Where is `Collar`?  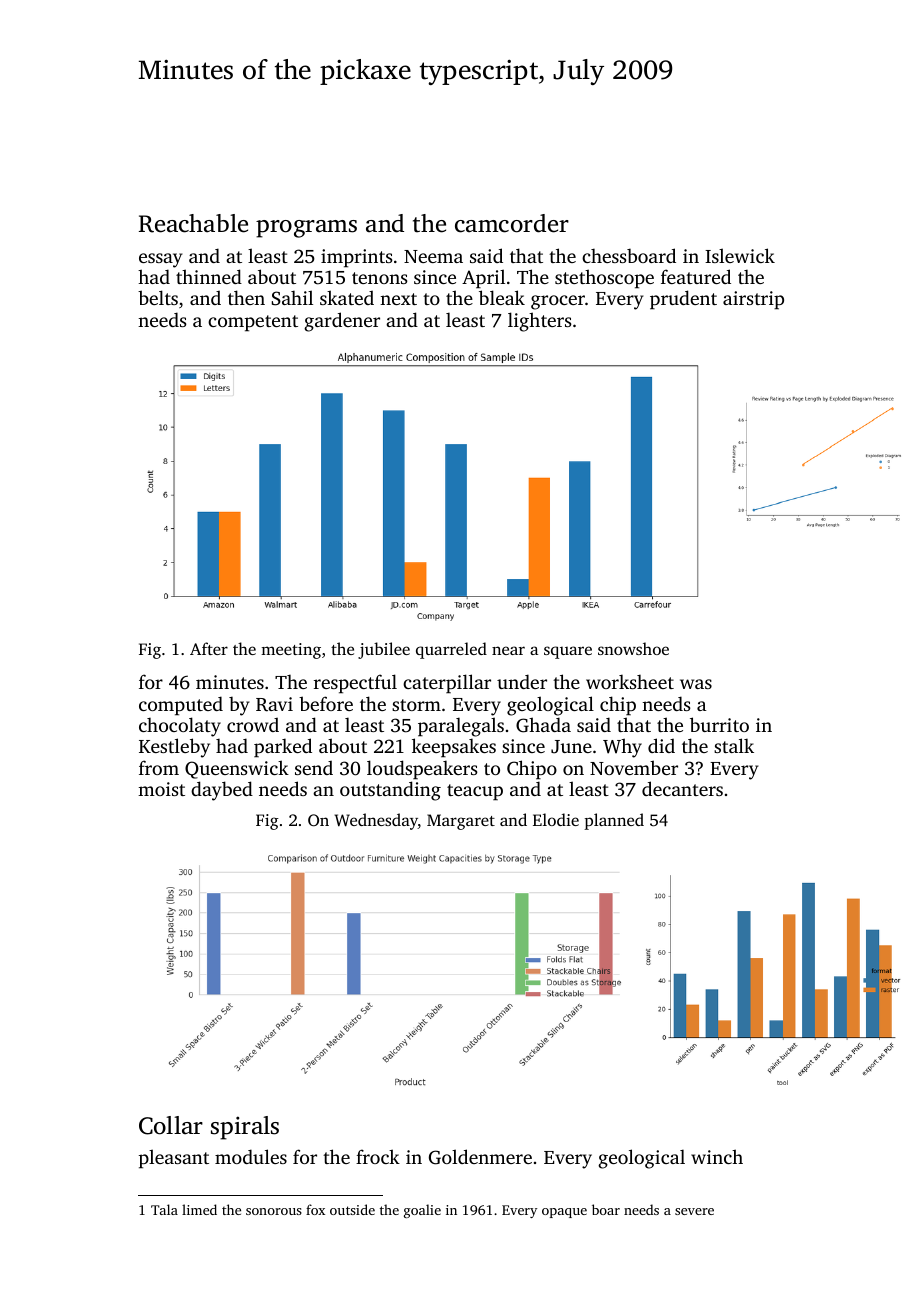
Collar is located at coordinates (171, 1125).
